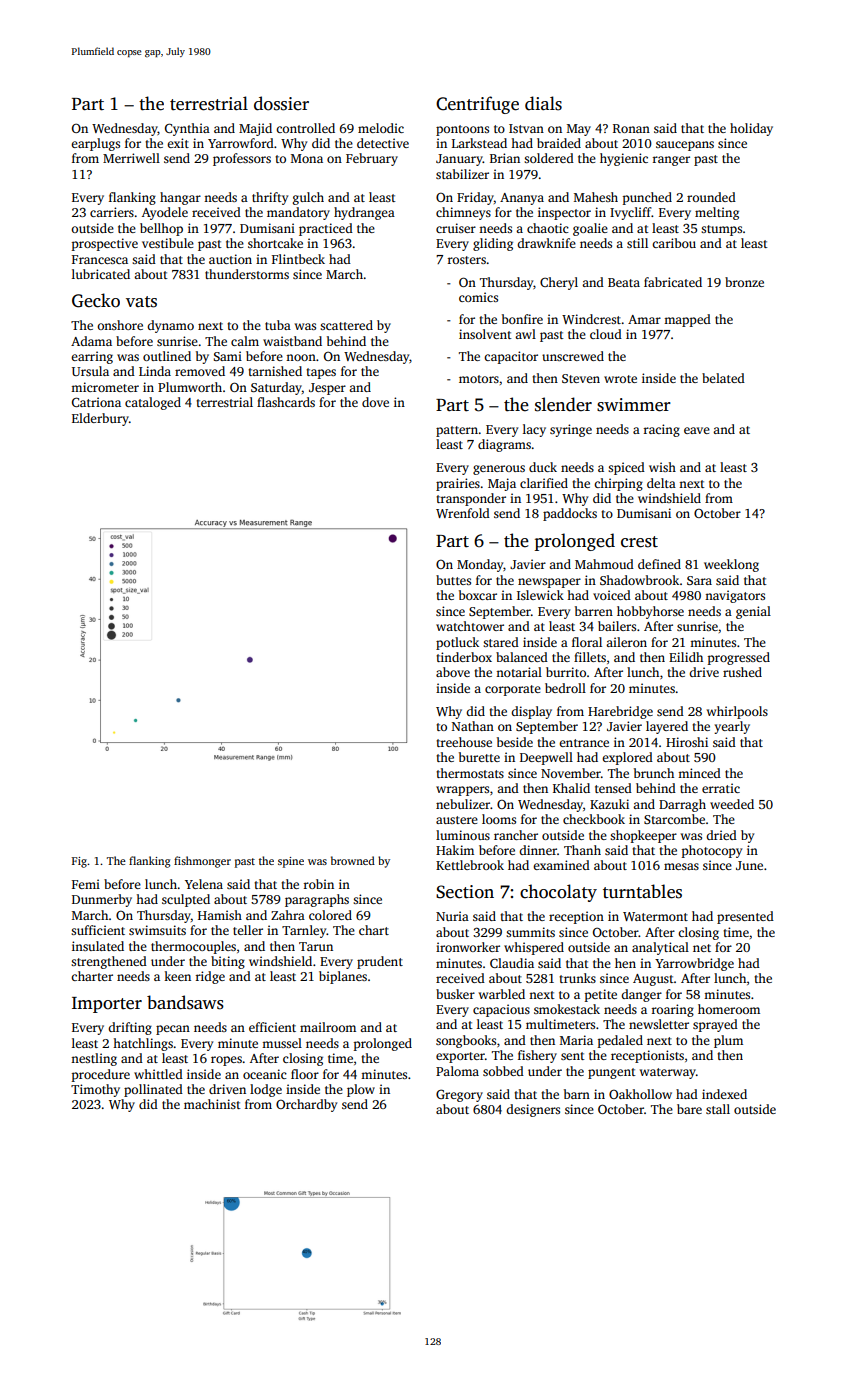 This screenshot has width=849, height=1400. What do you see at coordinates (177, 976) in the screenshot?
I see `keen` at bounding box center [177, 976].
